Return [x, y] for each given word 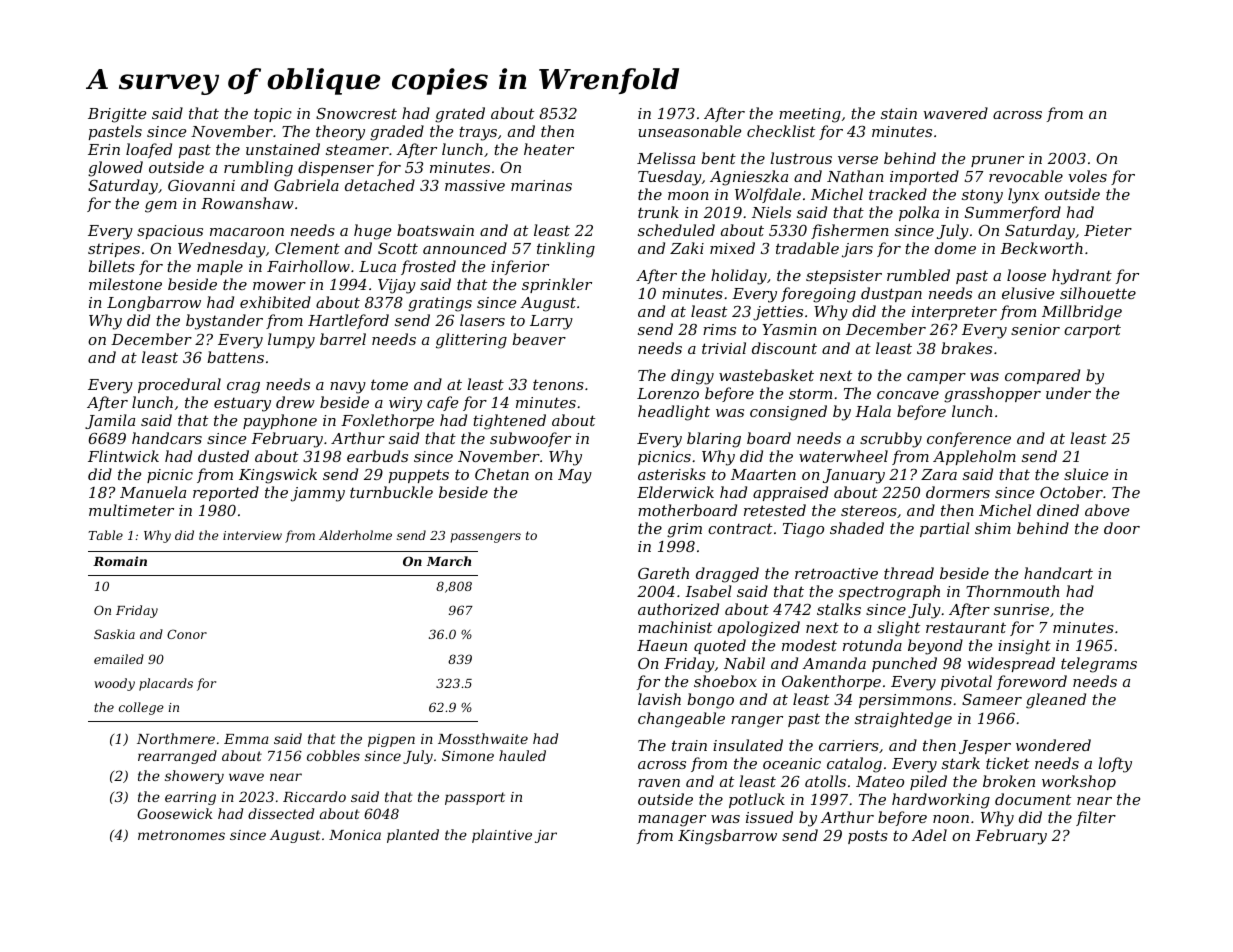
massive [475, 185]
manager [672, 821]
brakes [966, 348]
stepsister [844, 277]
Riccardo [314, 796]
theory [340, 133]
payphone [280, 422]
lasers [482, 320]
